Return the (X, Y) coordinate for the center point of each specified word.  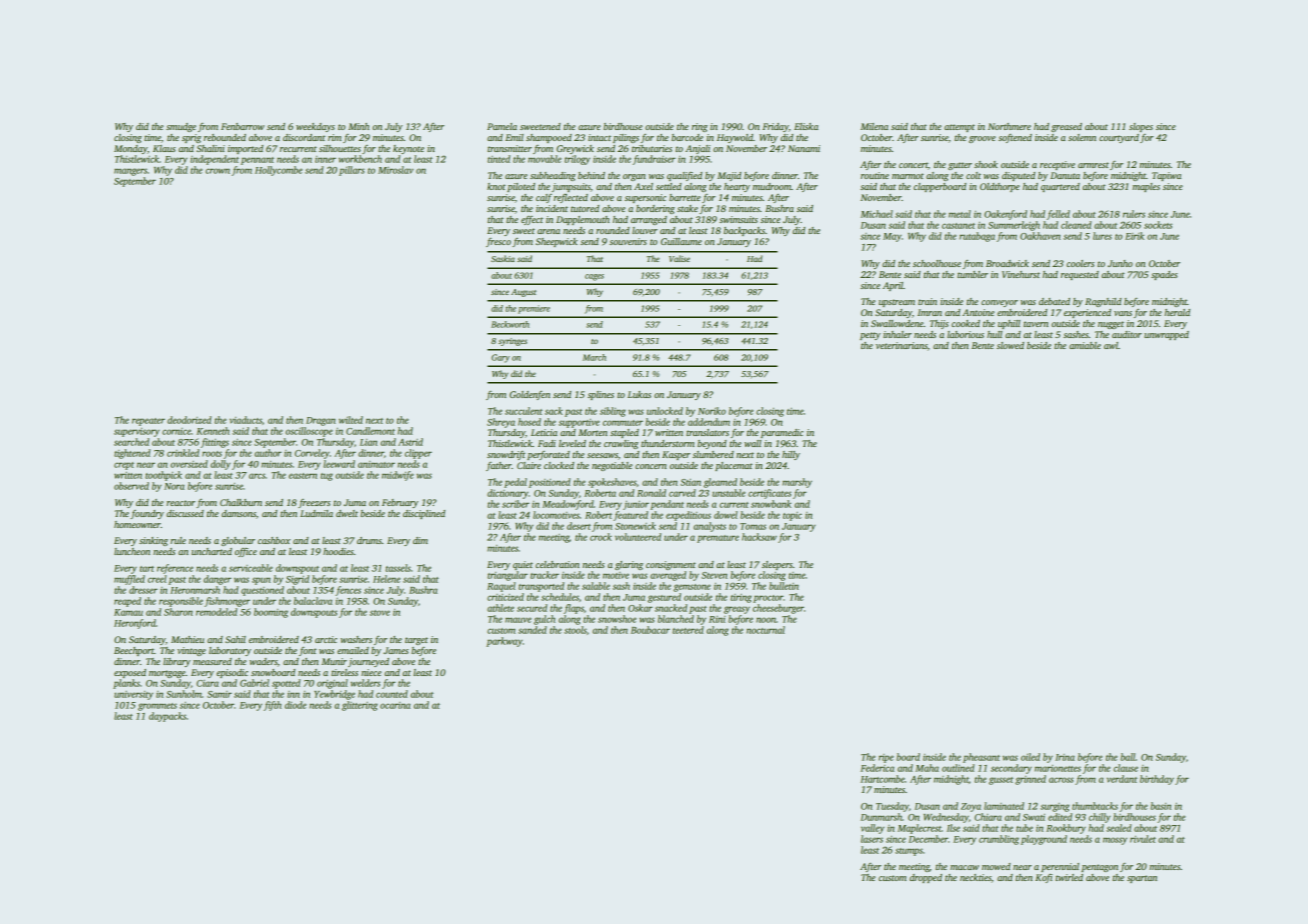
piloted (521, 187)
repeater (148, 422)
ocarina (395, 705)
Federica (877, 768)
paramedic (782, 433)
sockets (1158, 225)
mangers (130, 172)
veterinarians (902, 346)
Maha (927, 768)
